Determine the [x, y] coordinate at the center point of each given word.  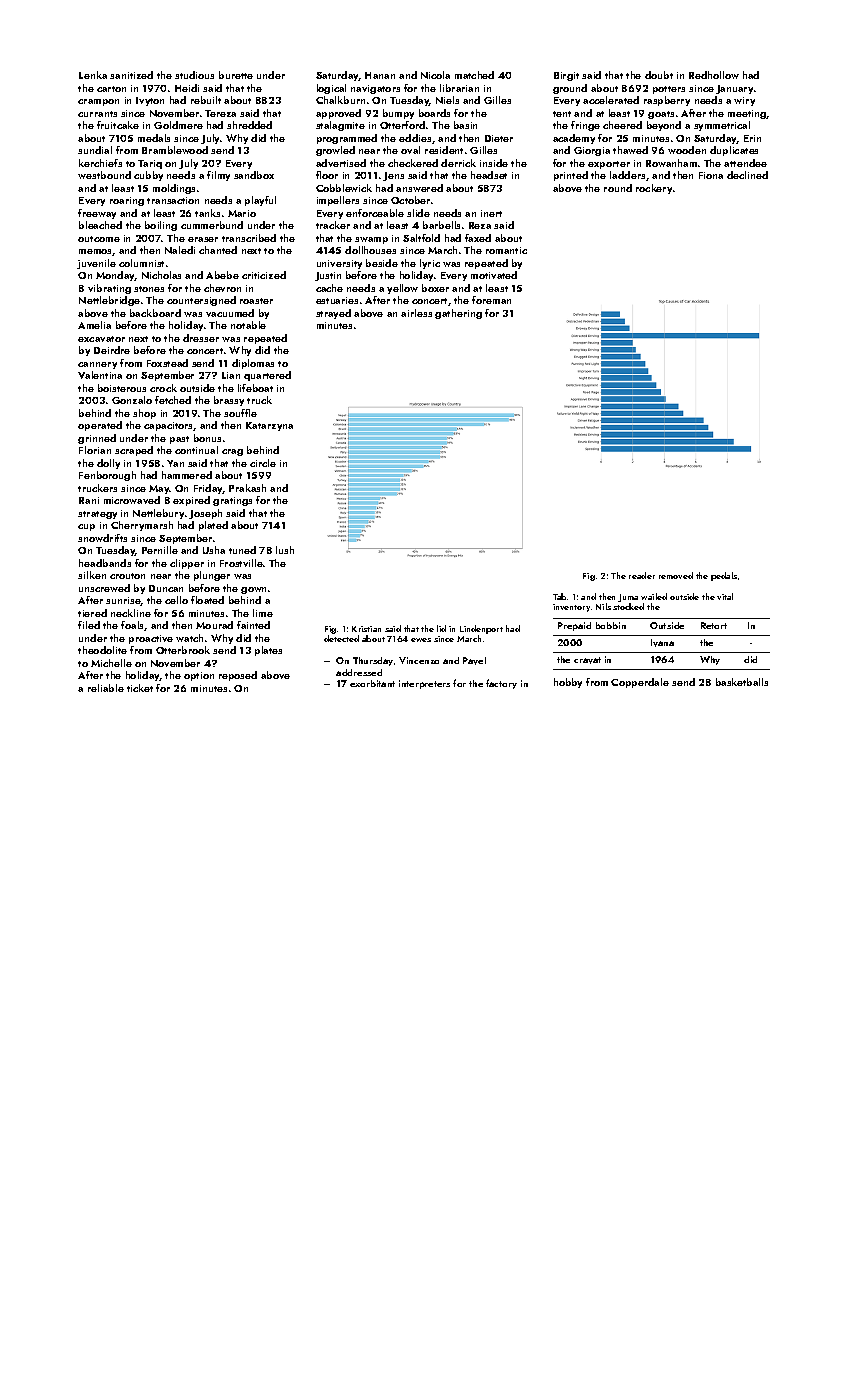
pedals [724, 576]
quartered [267, 376]
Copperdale [640, 683]
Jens [393, 176]
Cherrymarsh [142, 526]
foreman [491, 300]
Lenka [93, 75]
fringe [585, 126]
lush [285, 550]
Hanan [380, 75]
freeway [97, 214]
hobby [568, 683]
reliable [106, 688]
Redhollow [714, 75]
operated [100, 426]
